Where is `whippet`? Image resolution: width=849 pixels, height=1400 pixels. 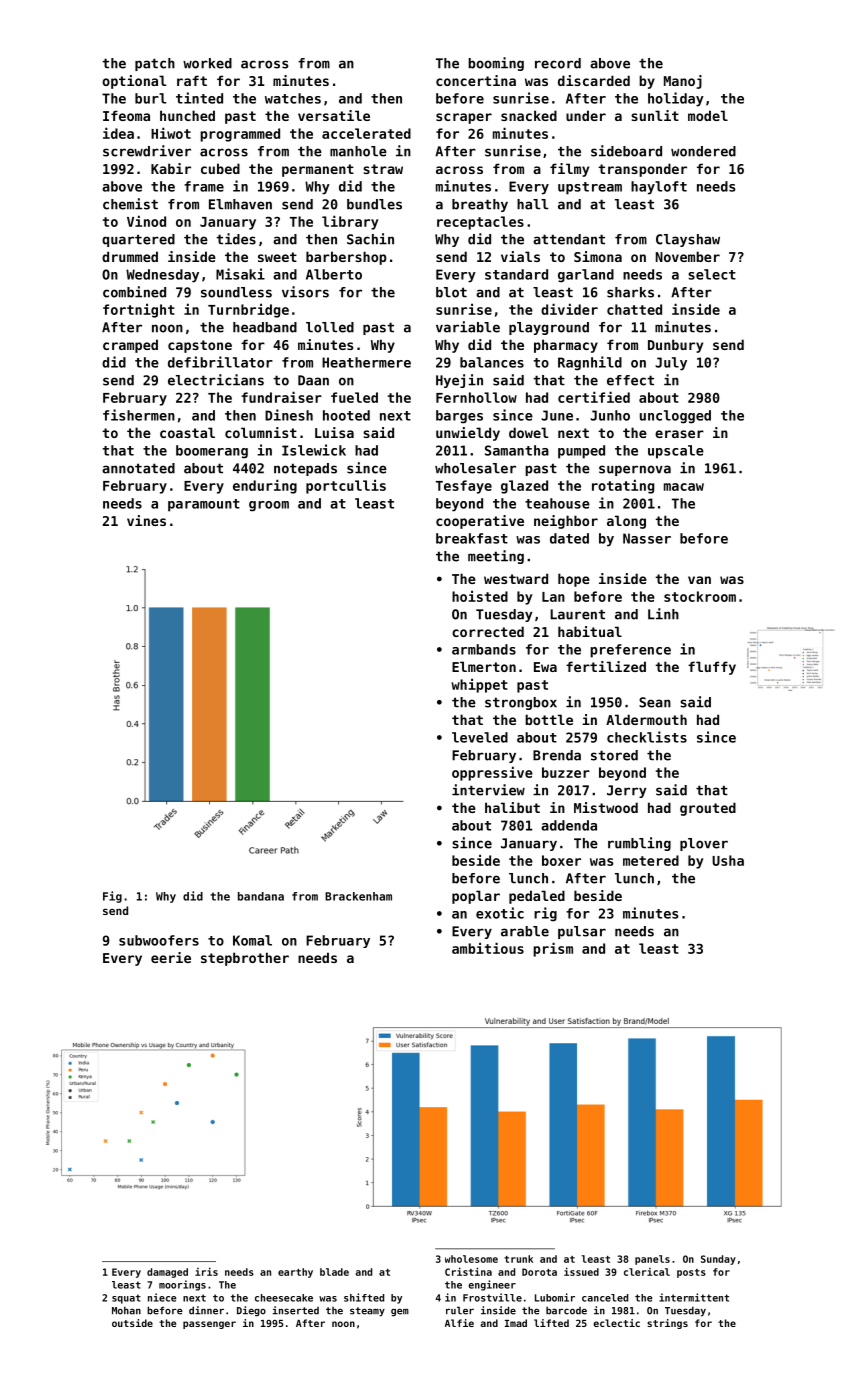 whippet is located at coordinates (479, 685).
